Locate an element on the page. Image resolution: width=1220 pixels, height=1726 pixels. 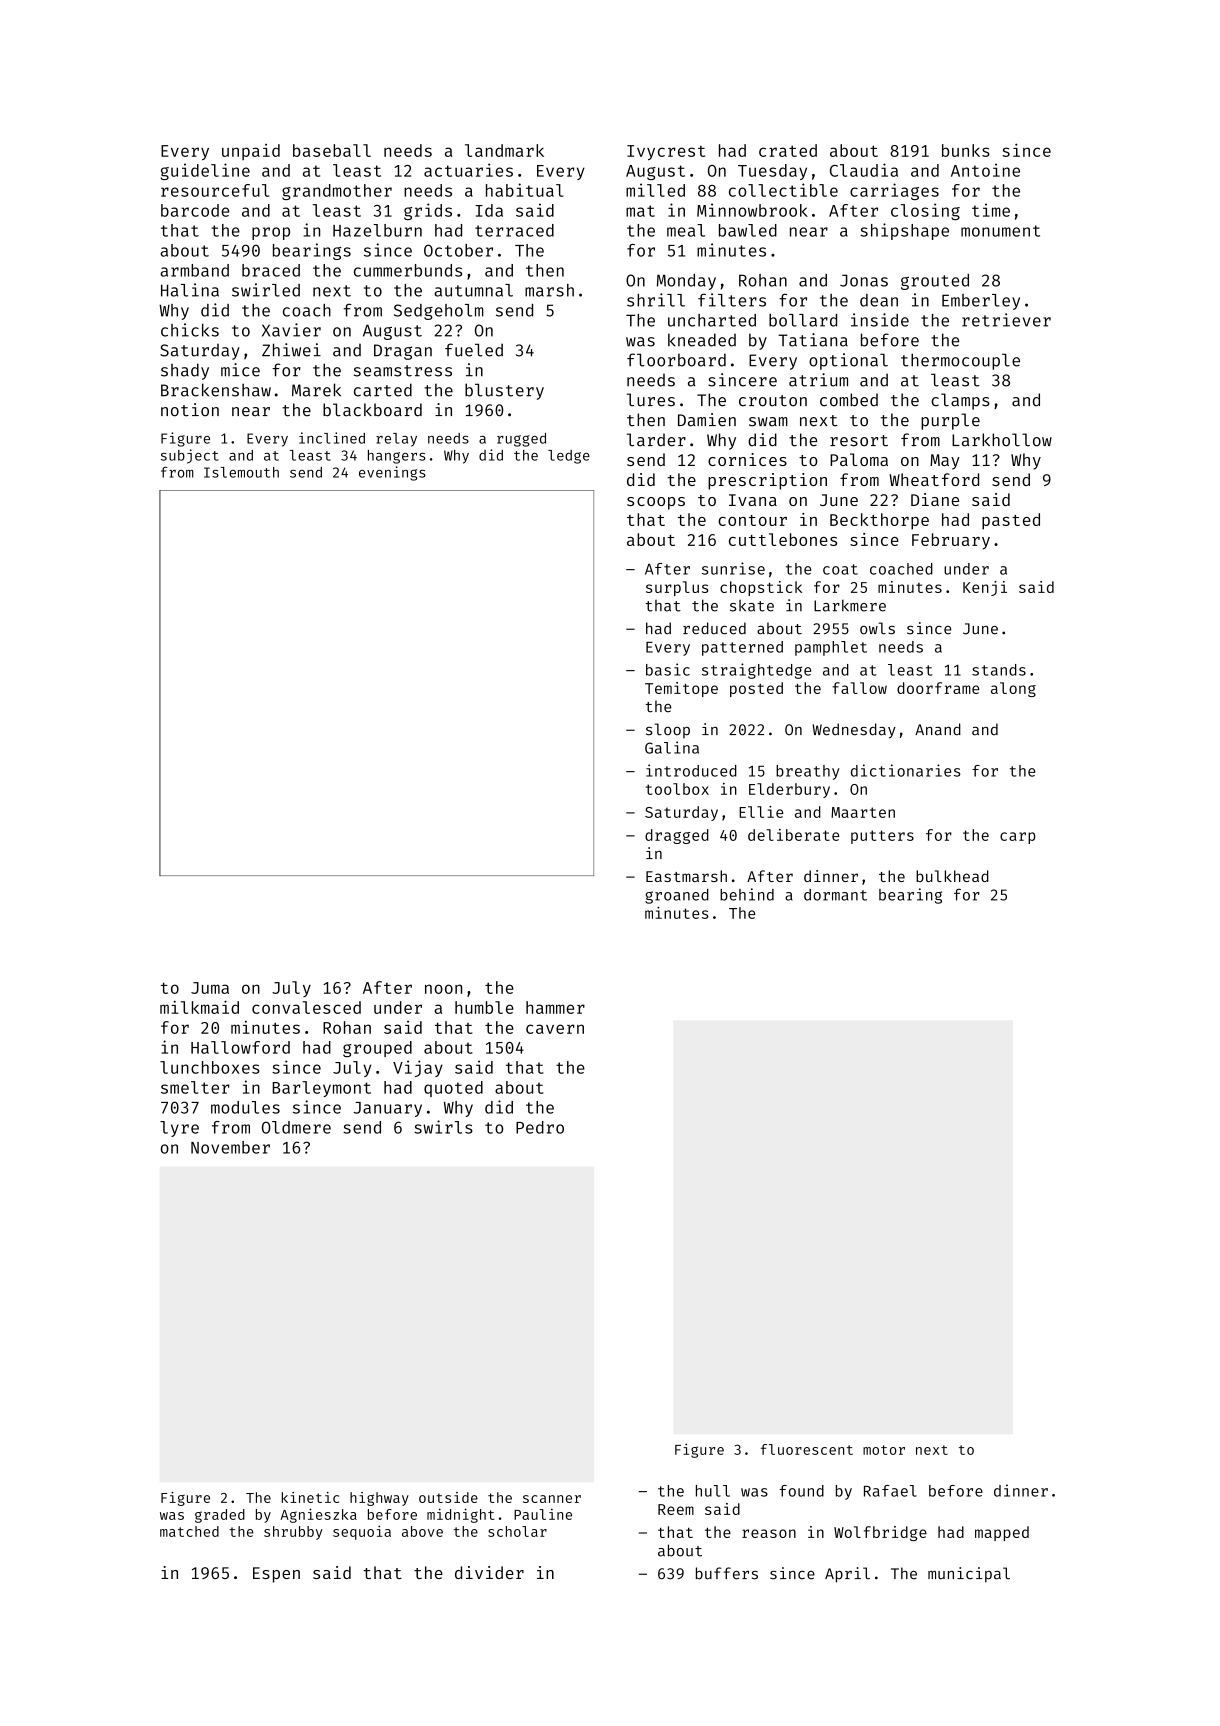
graded is located at coordinates (220, 1516).
